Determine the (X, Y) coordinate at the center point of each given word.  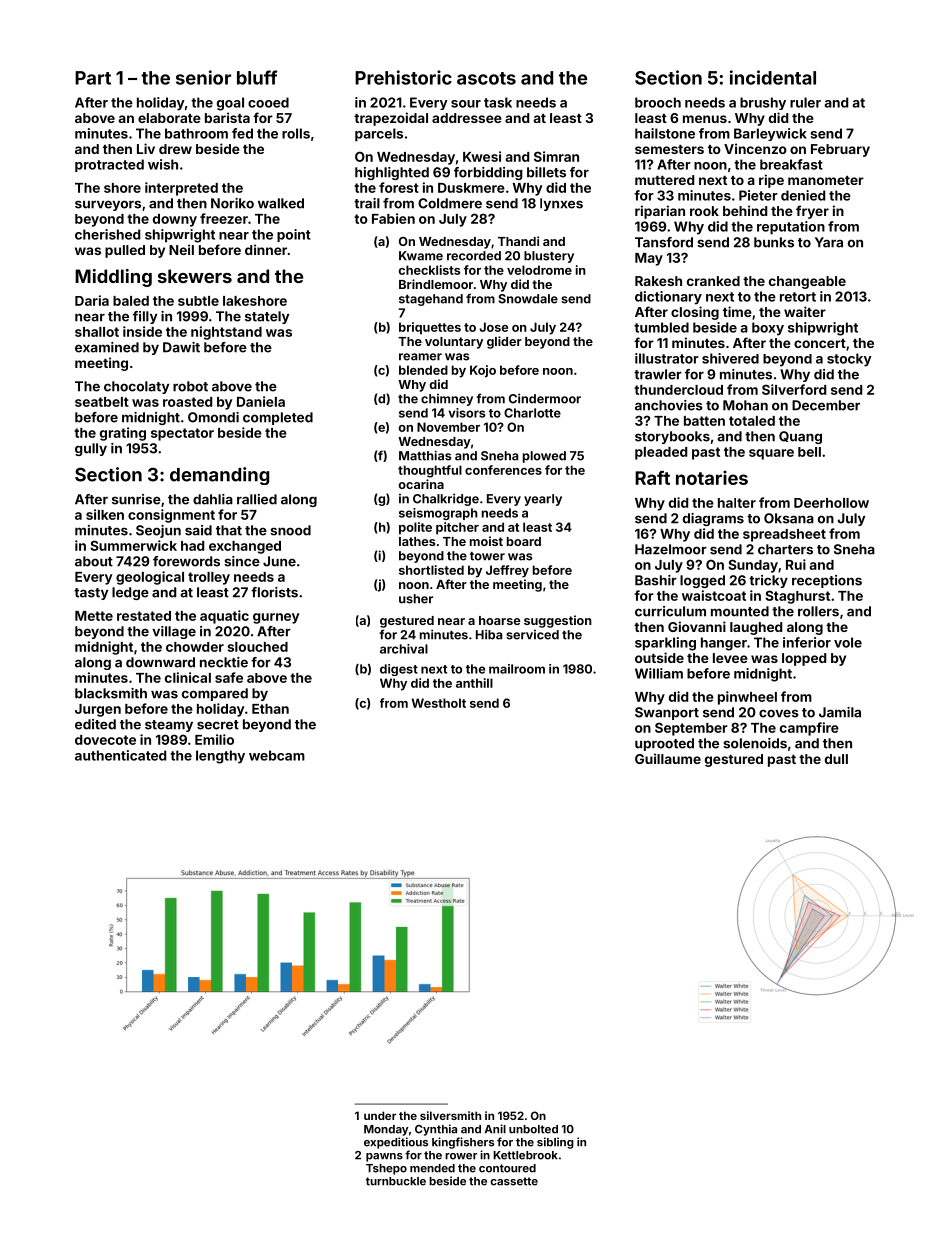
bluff (257, 77)
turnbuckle (396, 1181)
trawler (658, 374)
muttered (664, 180)
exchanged (245, 547)
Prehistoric (403, 77)
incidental (773, 77)
